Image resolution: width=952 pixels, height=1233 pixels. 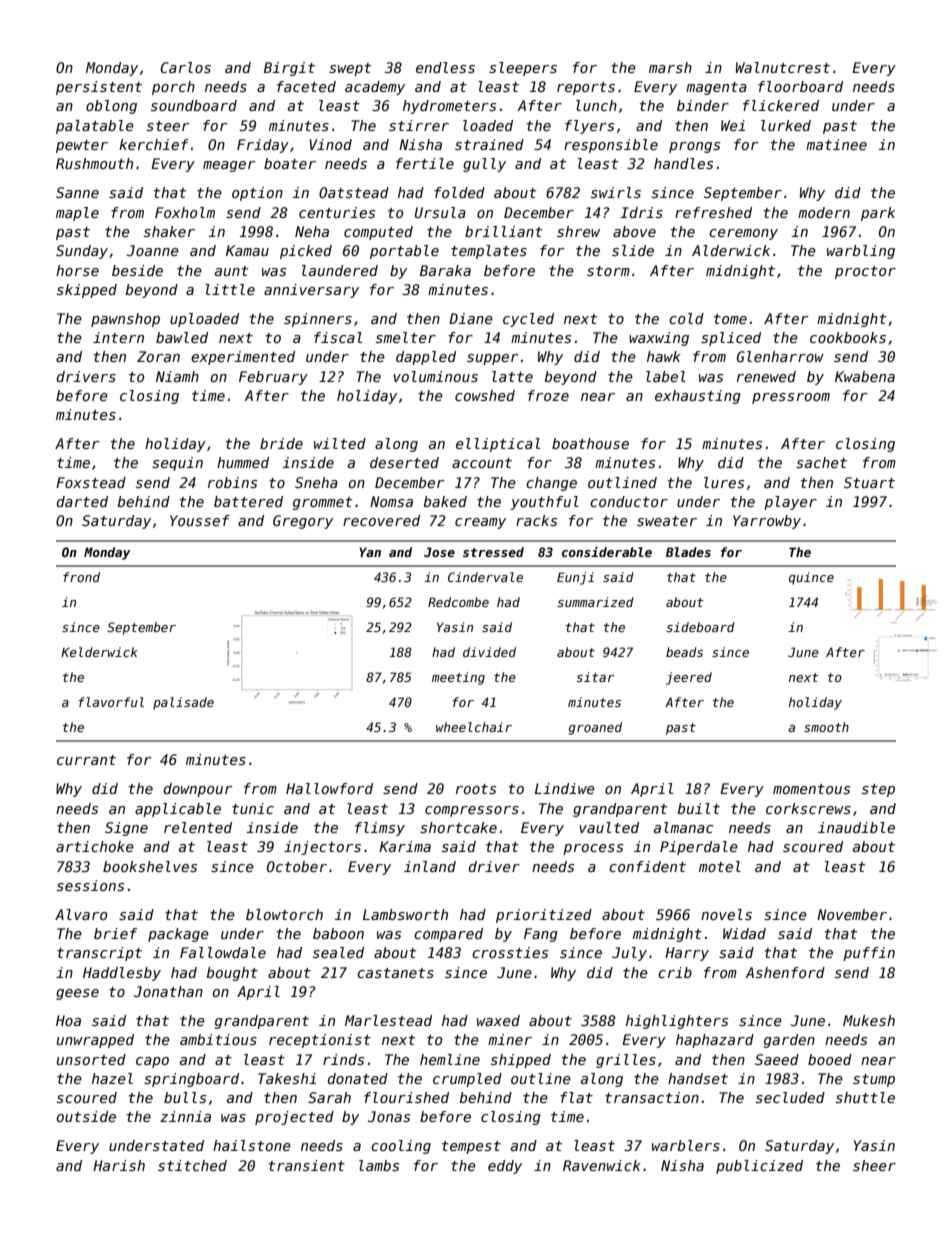 I want to click on transcript, so click(x=99, y=954).
